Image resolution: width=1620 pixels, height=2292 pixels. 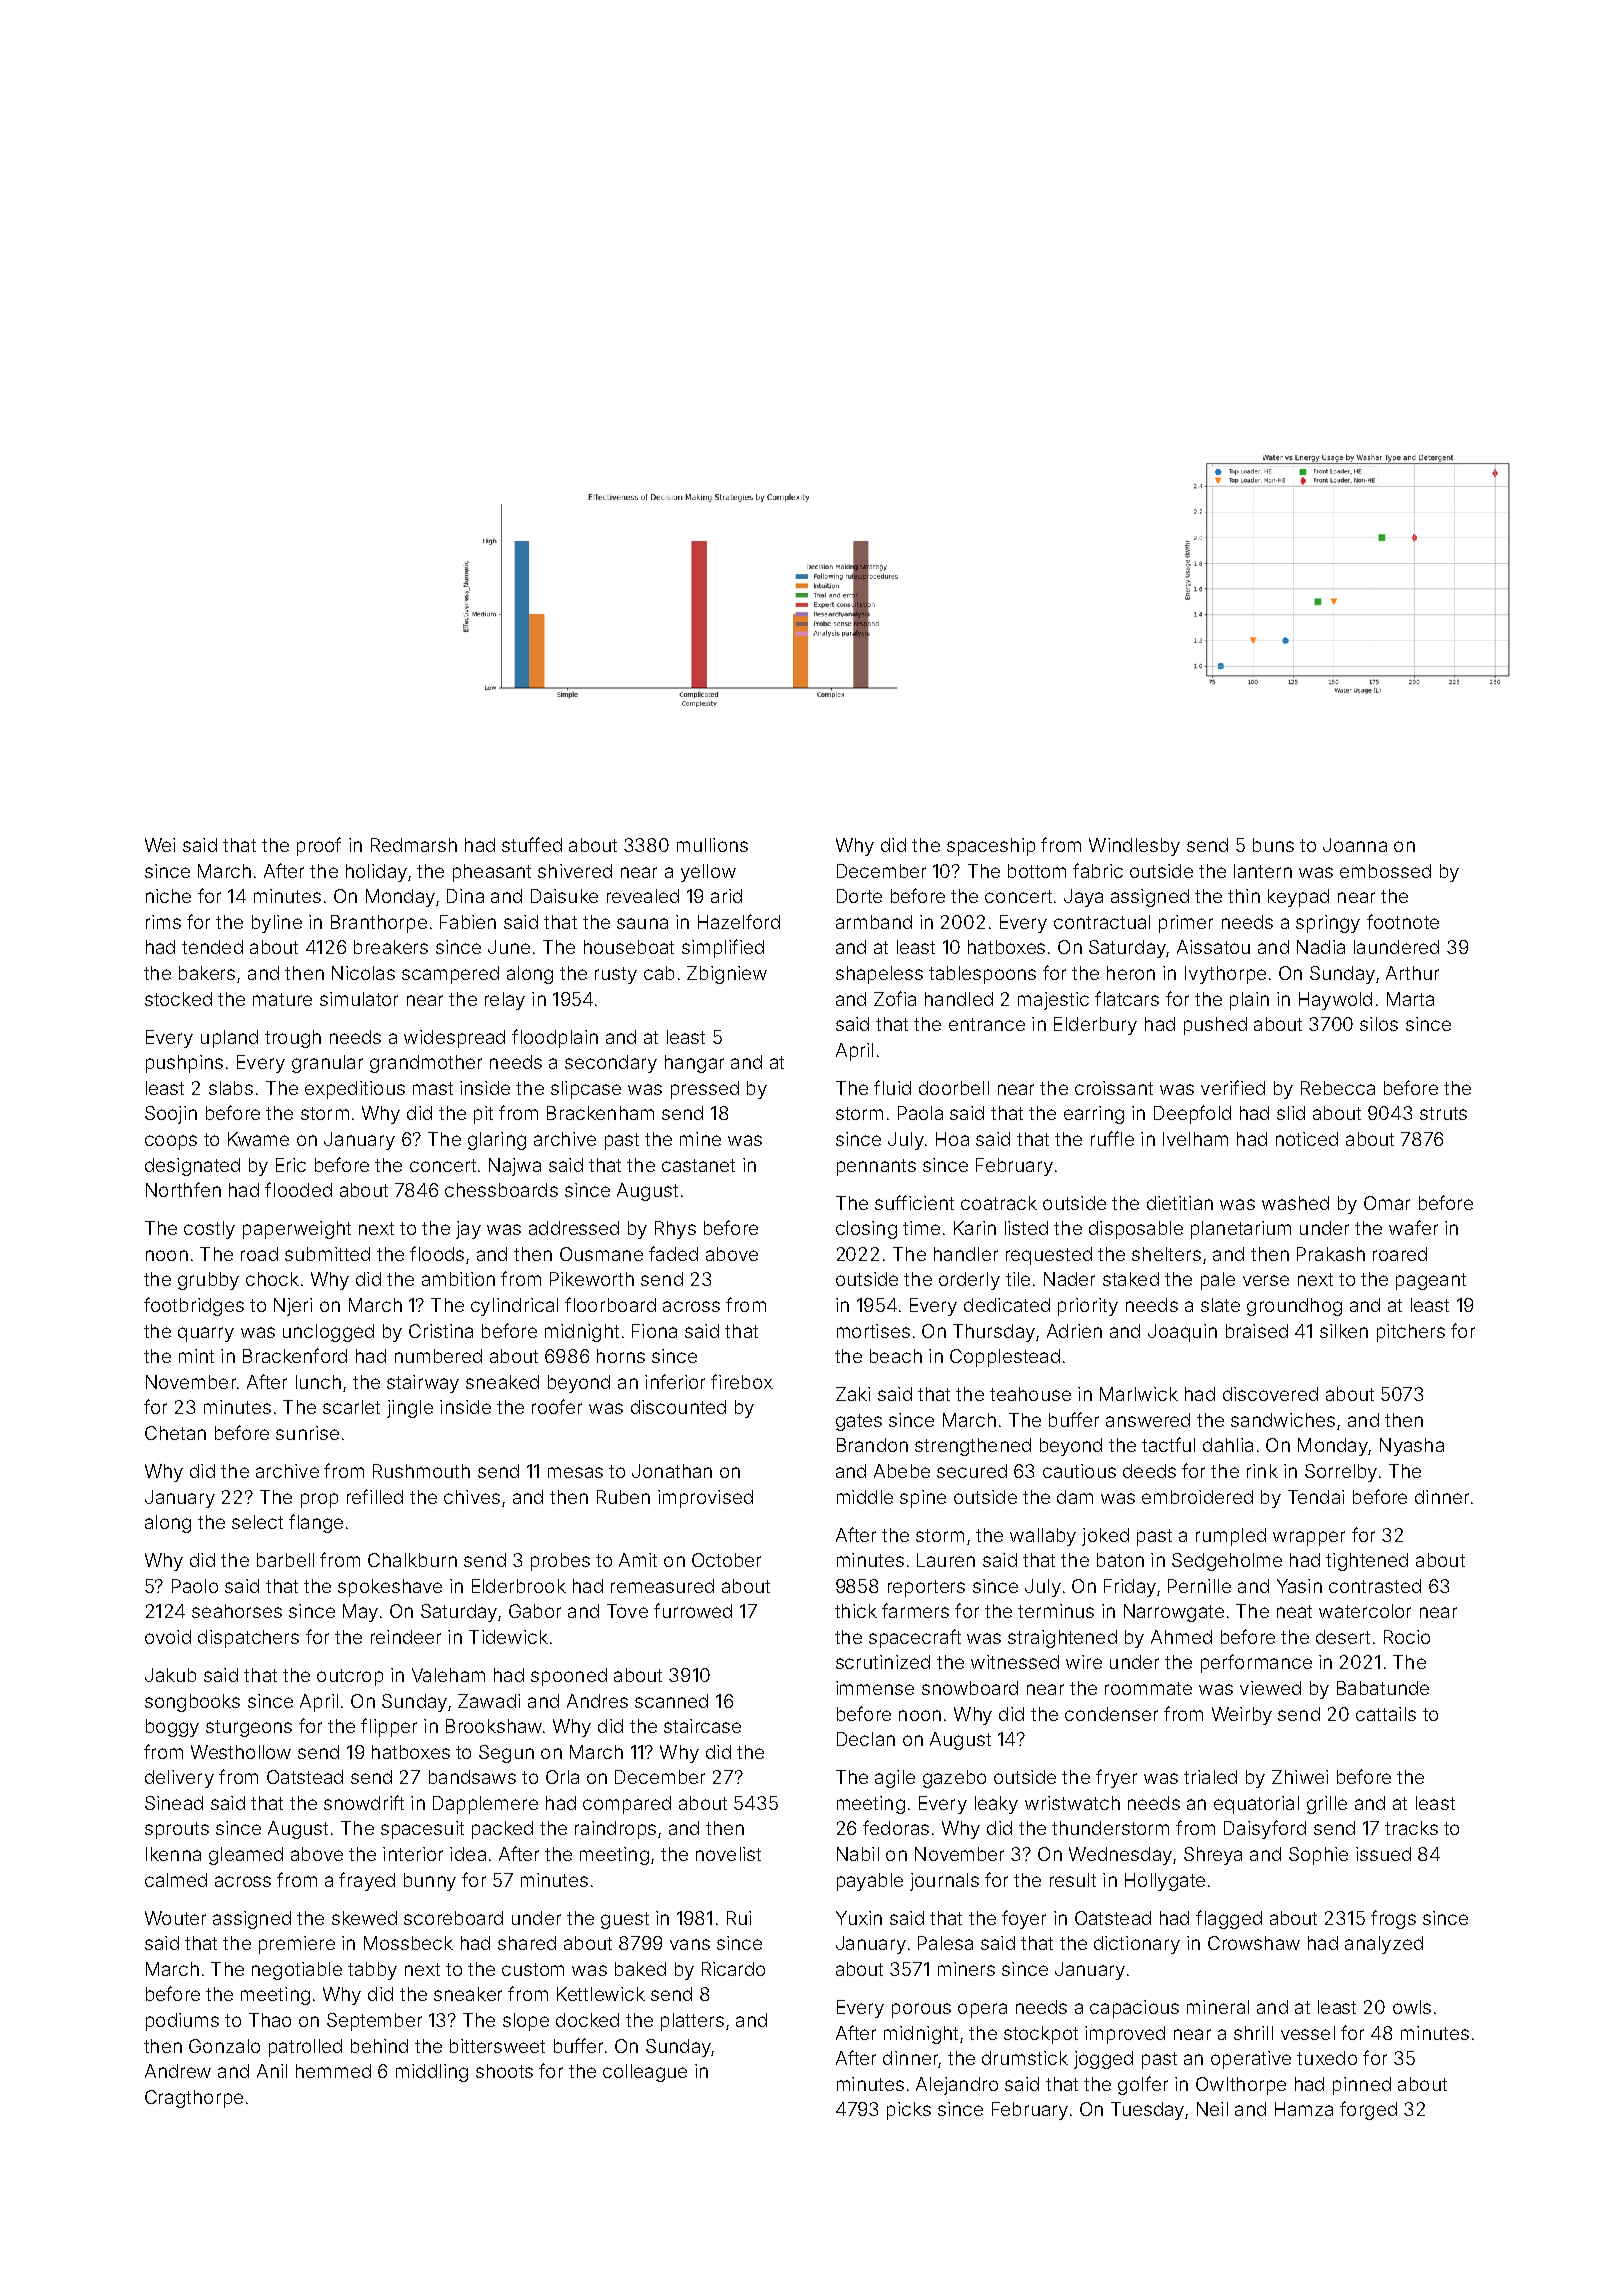 What do you see at coordinates (207, 973) in the screenshot?
I see `bakers` at bounding box center [207, 973].
